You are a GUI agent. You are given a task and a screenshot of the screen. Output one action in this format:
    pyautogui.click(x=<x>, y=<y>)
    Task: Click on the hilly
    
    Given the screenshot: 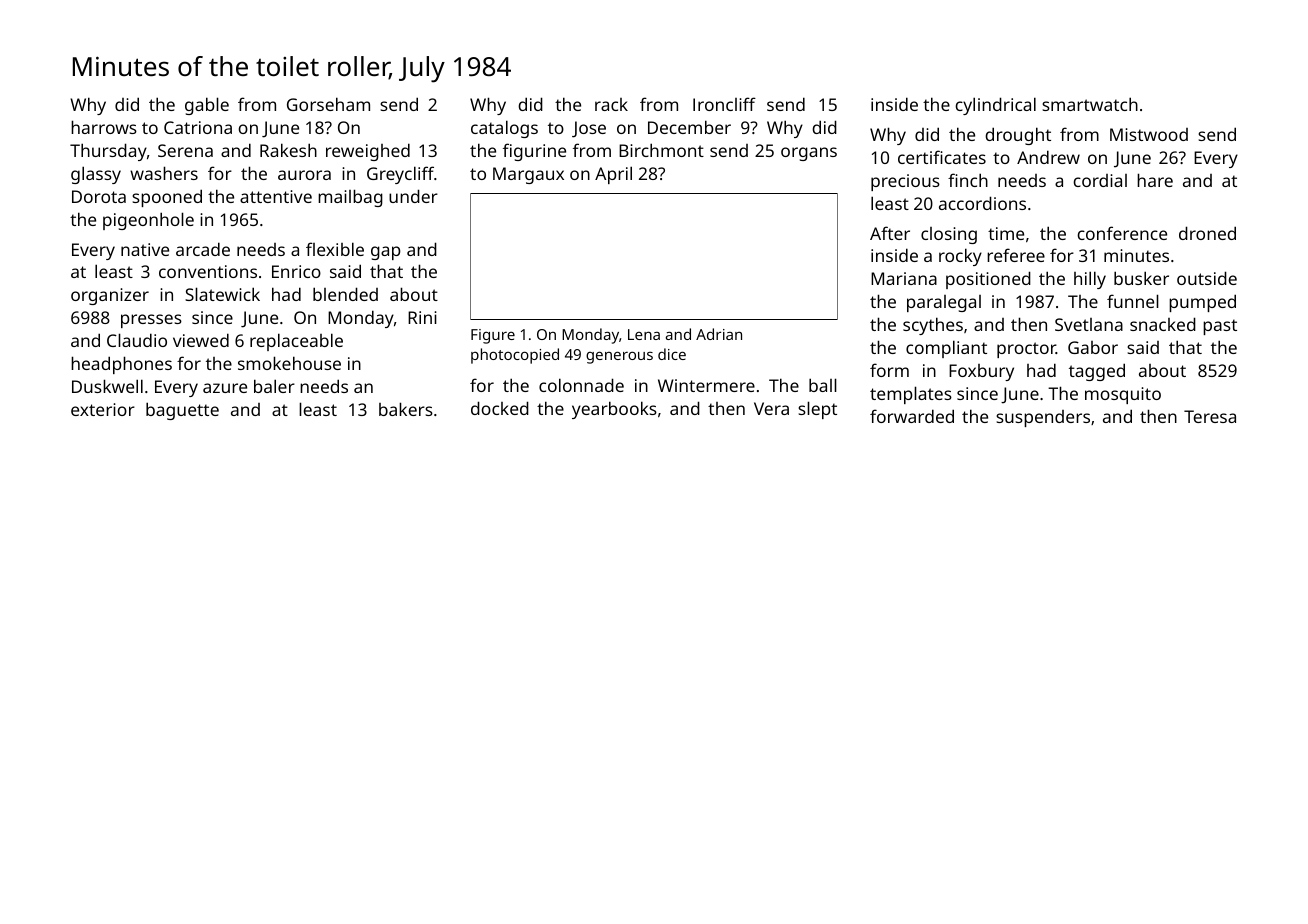 What is the action you would take?
    pyautogui.click(x=1090, y=280)
